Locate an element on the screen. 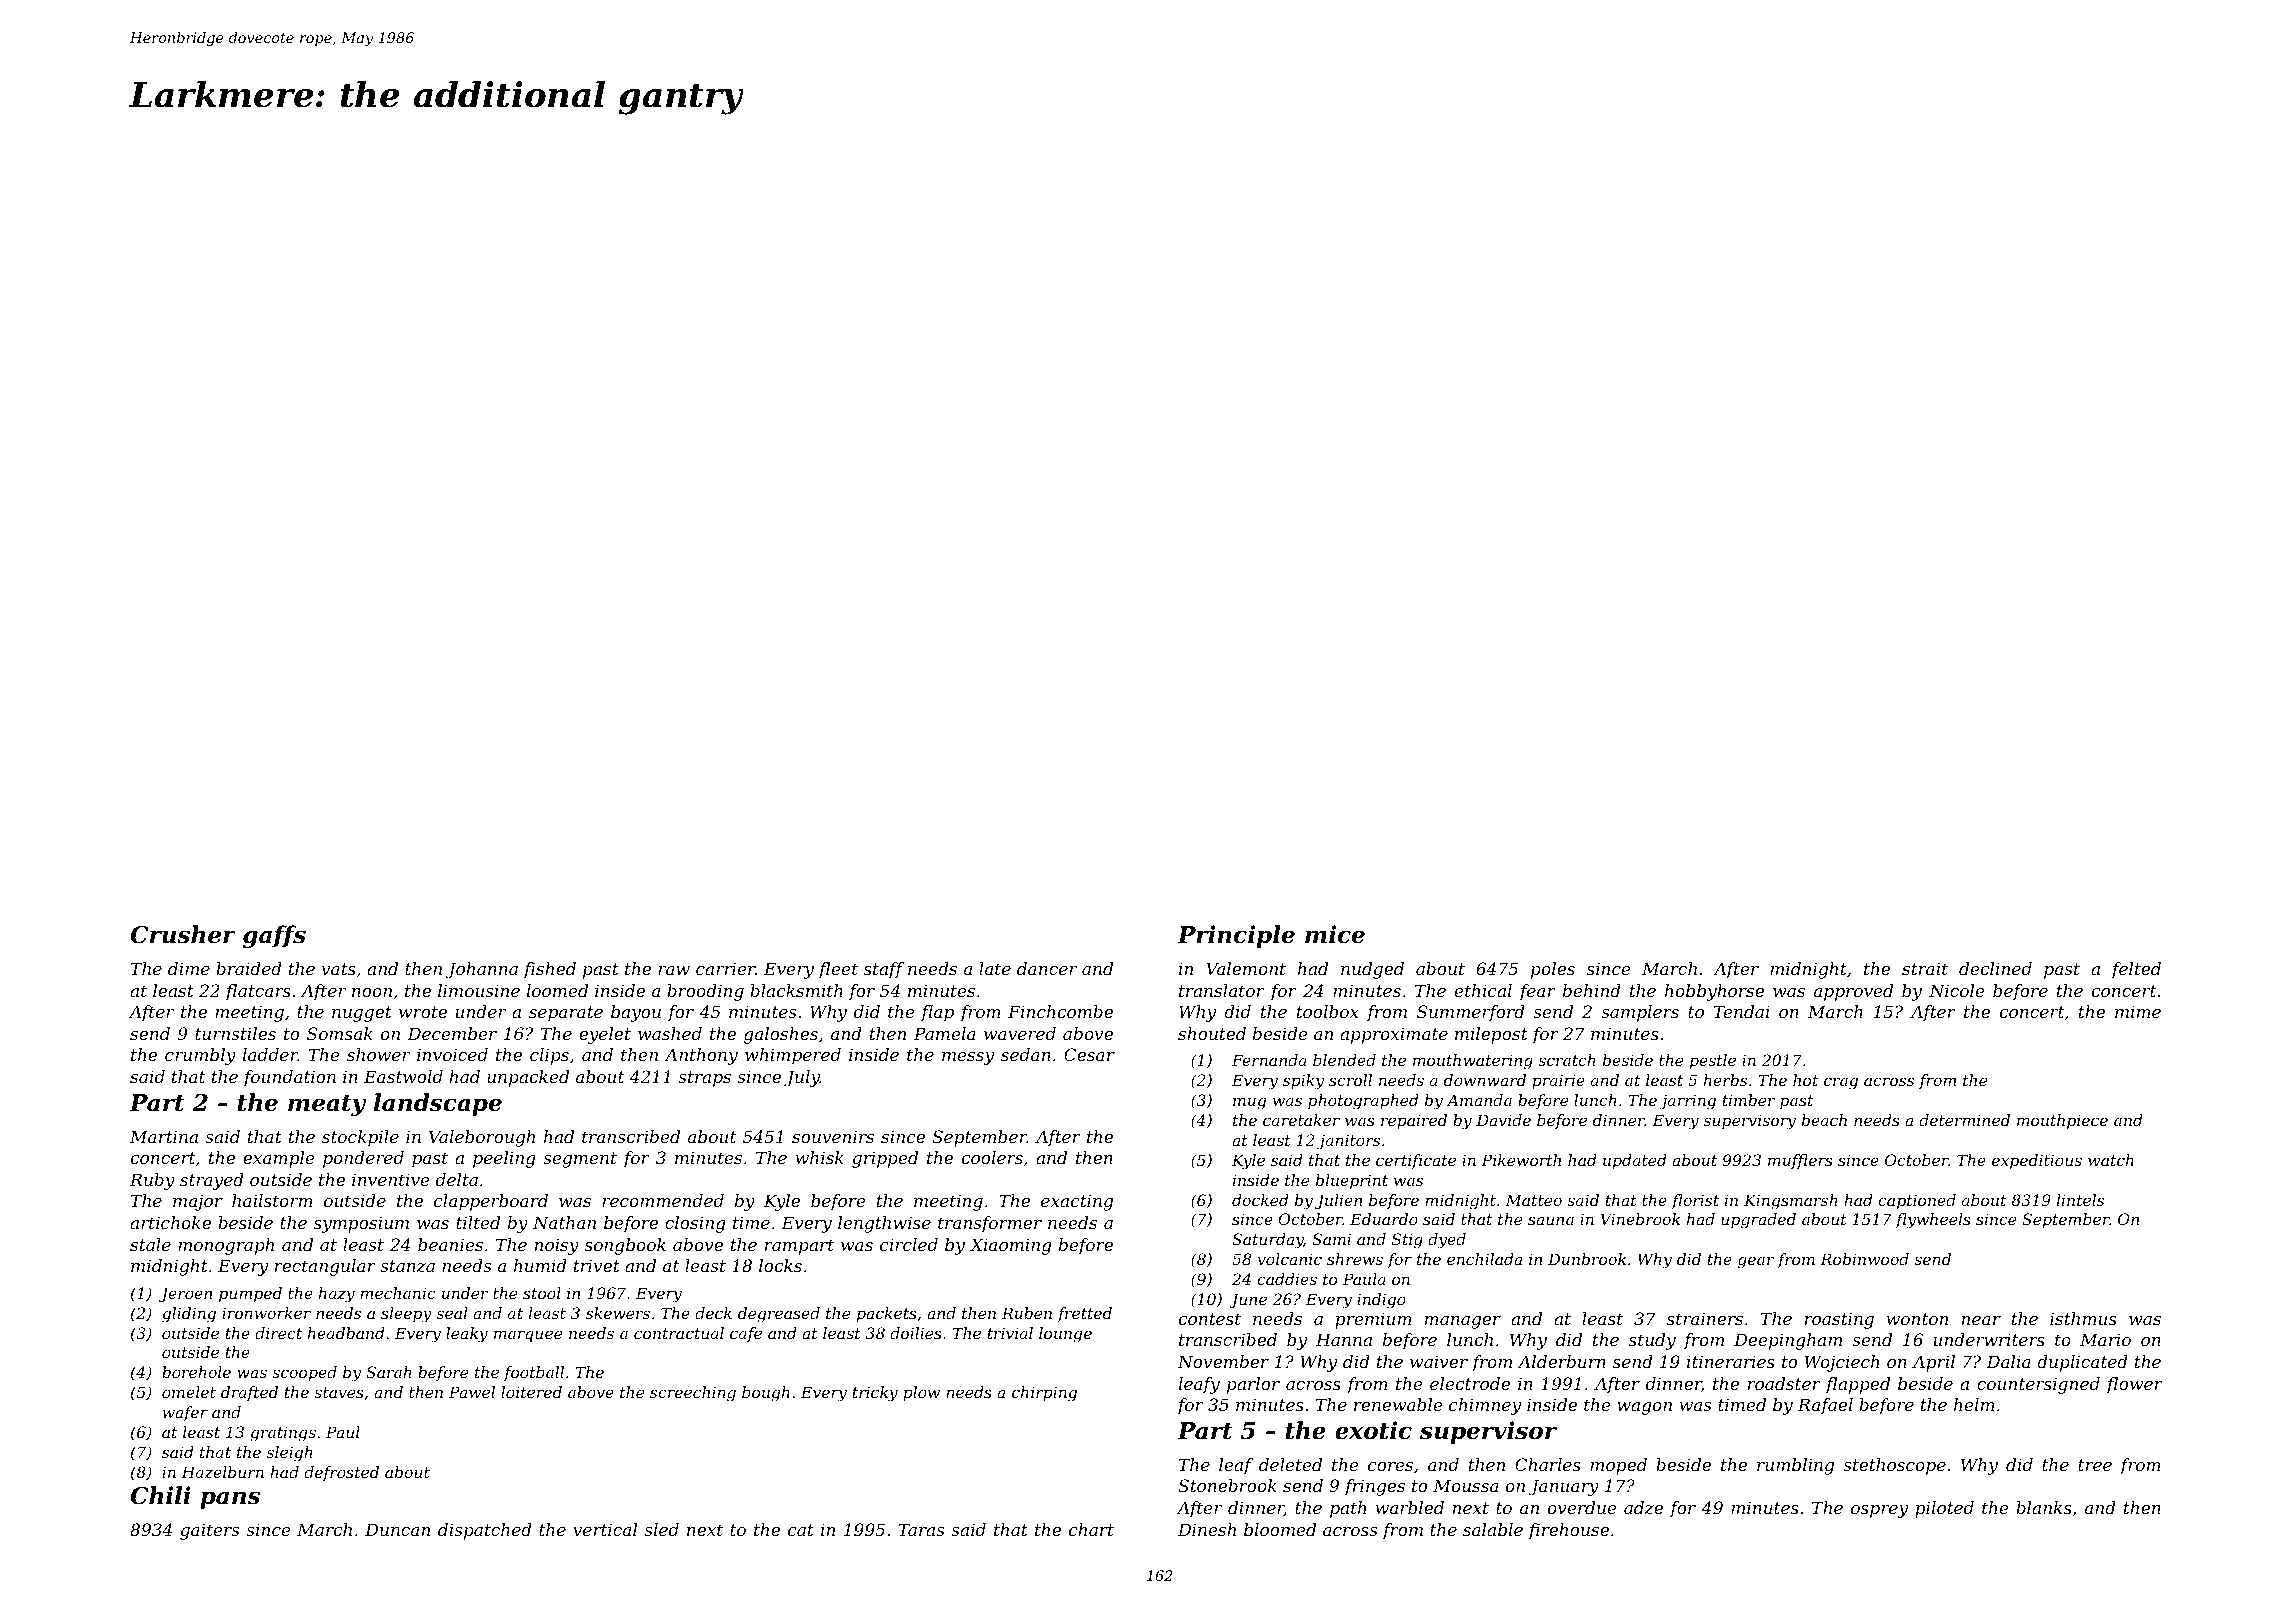 Image resolution: width=2292 pixels, height=1620 pixels. lintels is located at coordinates (2080, 1200).
